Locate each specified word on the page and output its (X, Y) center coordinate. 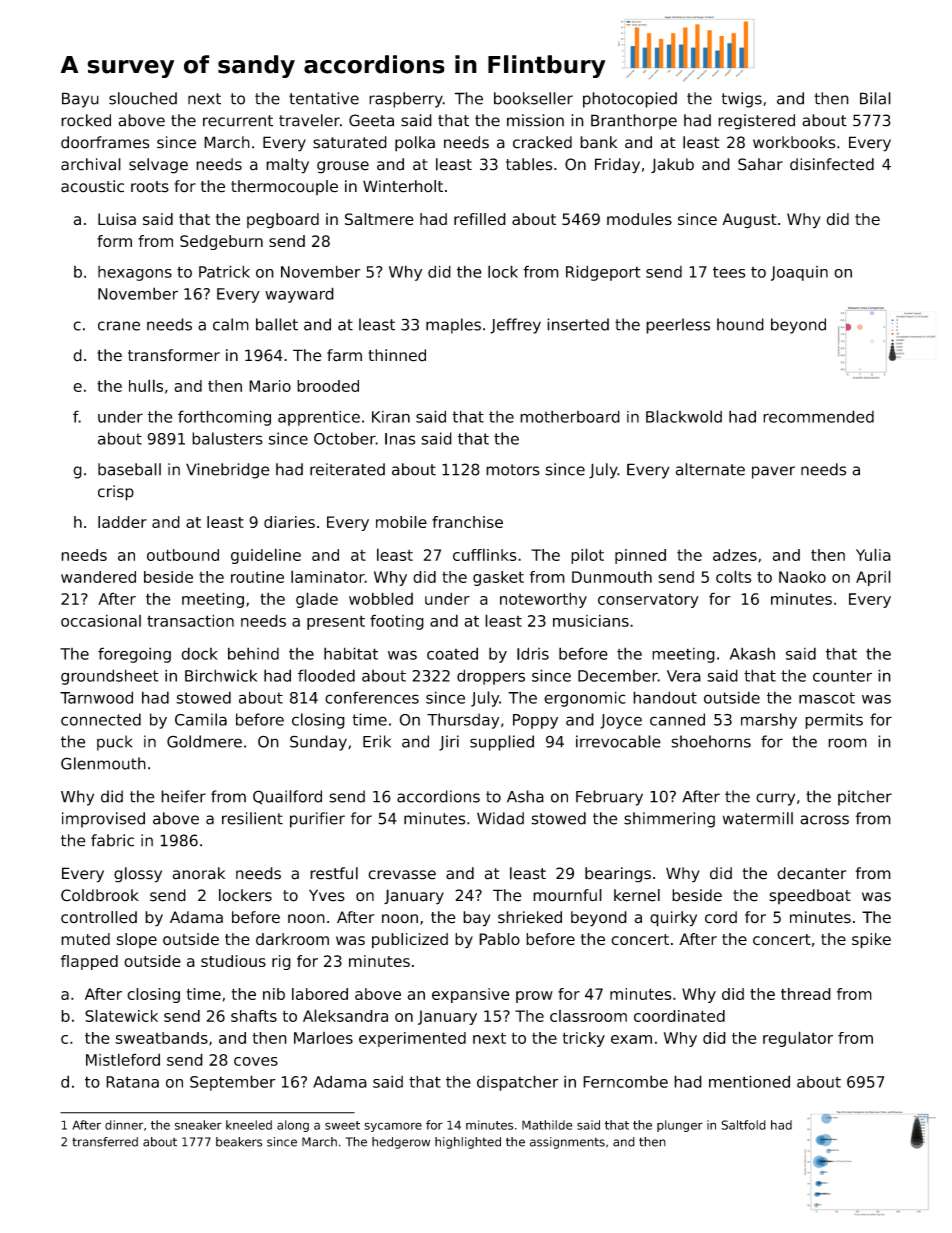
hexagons (135, 273)
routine (257, 577)
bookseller (533, 98)
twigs (742, 100)
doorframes (105, 142)
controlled (99, 917)
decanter (811, 873)
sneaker (198, 1125)
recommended (818, 416)
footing (397, 622)
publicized (410, 941)
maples (453, 326)
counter (842, 676)
